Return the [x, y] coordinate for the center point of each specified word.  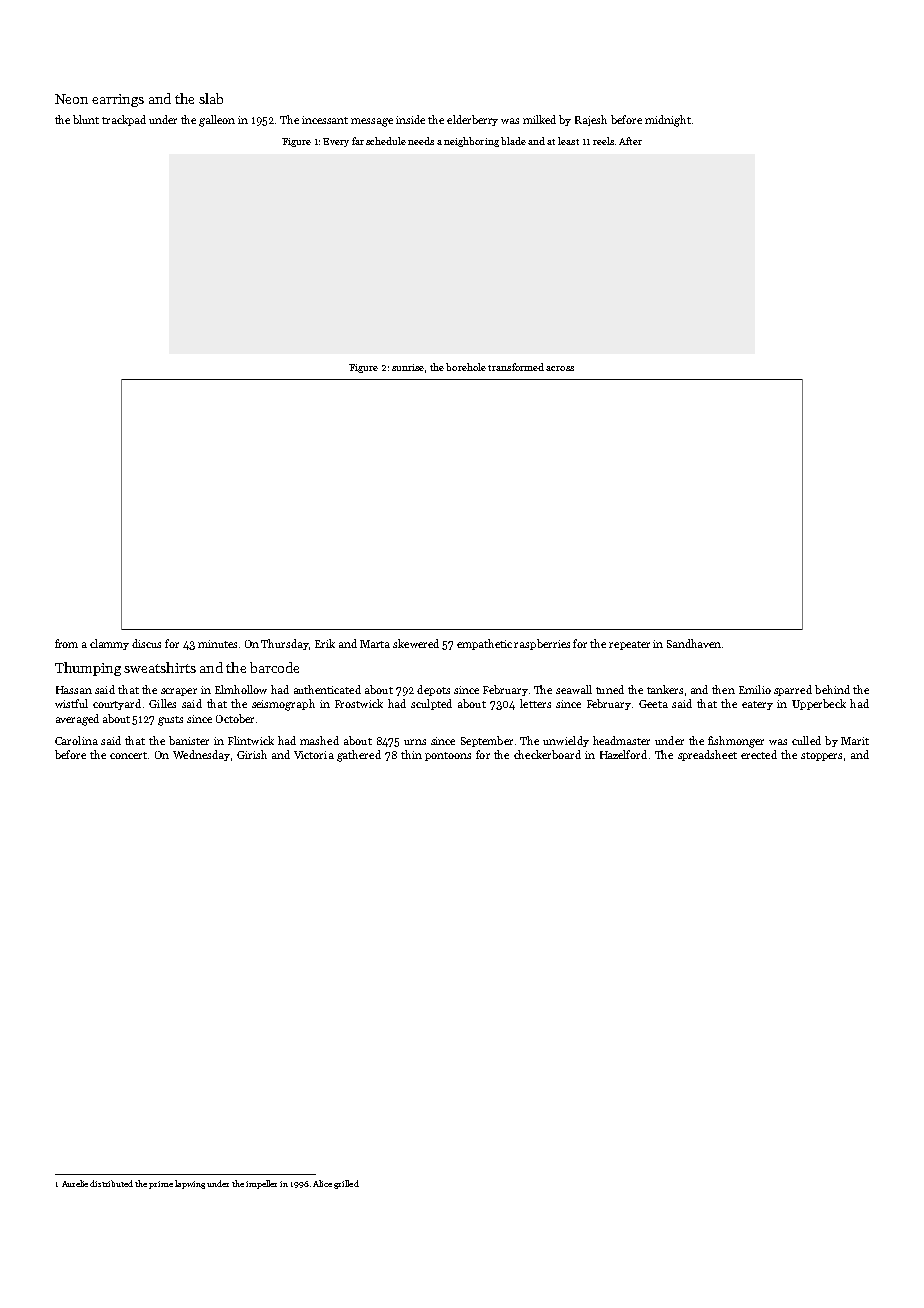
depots [433, 690]
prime [161, 1185]
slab [211, 98]
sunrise [408, 367]
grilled [346, 1184]
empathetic [484, 644]
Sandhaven [694, 643]
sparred [793, 690]
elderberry [472, 120]
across [560, 368]
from [66, 643]
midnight [668, 121]
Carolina [76, 740]
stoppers [821, 756]
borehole [466, 367]
